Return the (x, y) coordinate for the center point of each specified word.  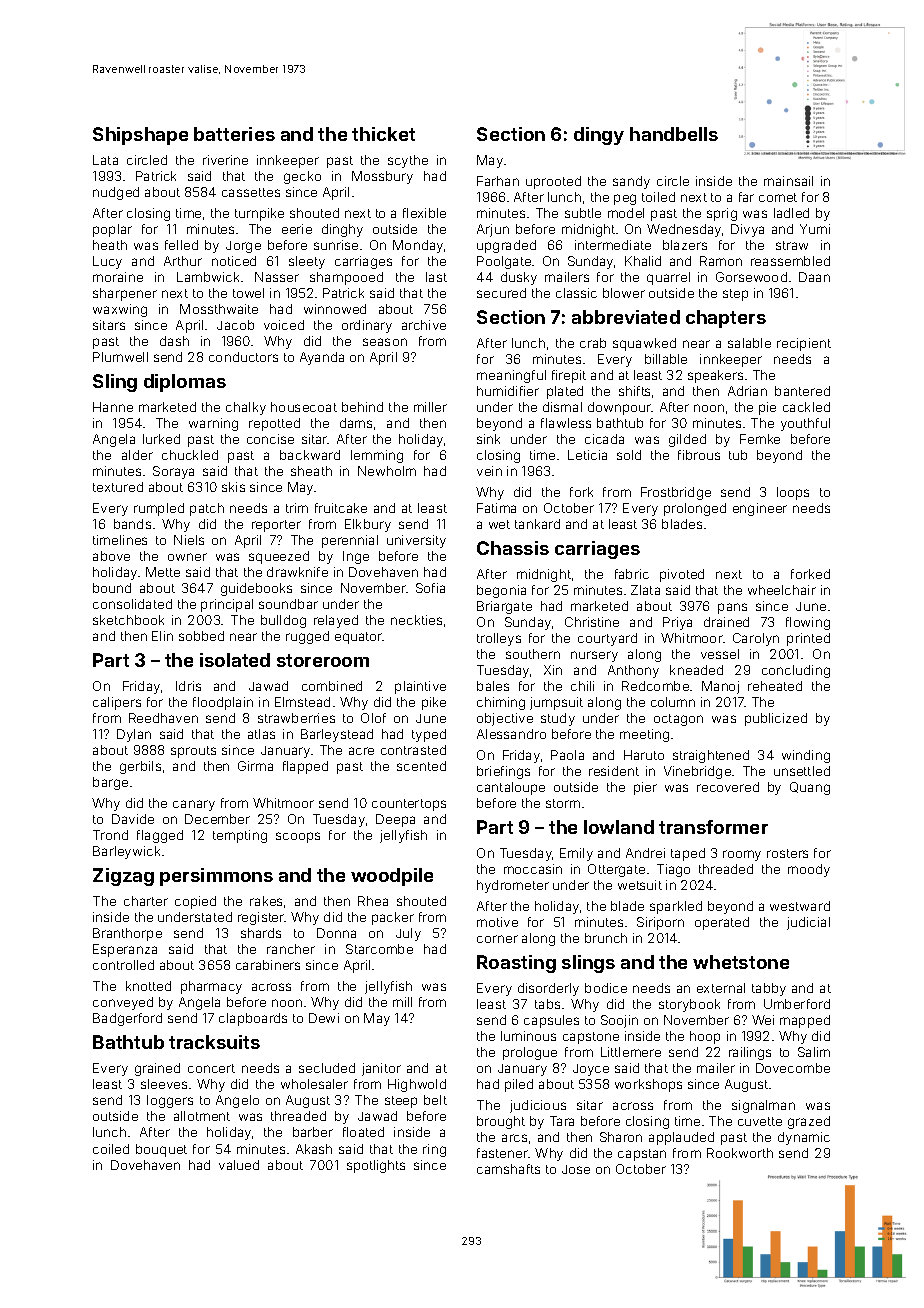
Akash (314, 1149)
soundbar (288, 604)
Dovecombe (793, 1068)
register (261, 918)
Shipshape (140, 136)
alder (137, 455)
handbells (674, 134)
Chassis (513, 548)
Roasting (516, 964)
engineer (760, 509)
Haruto (644, 755)
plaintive (420, 687)
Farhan (498, 181)
